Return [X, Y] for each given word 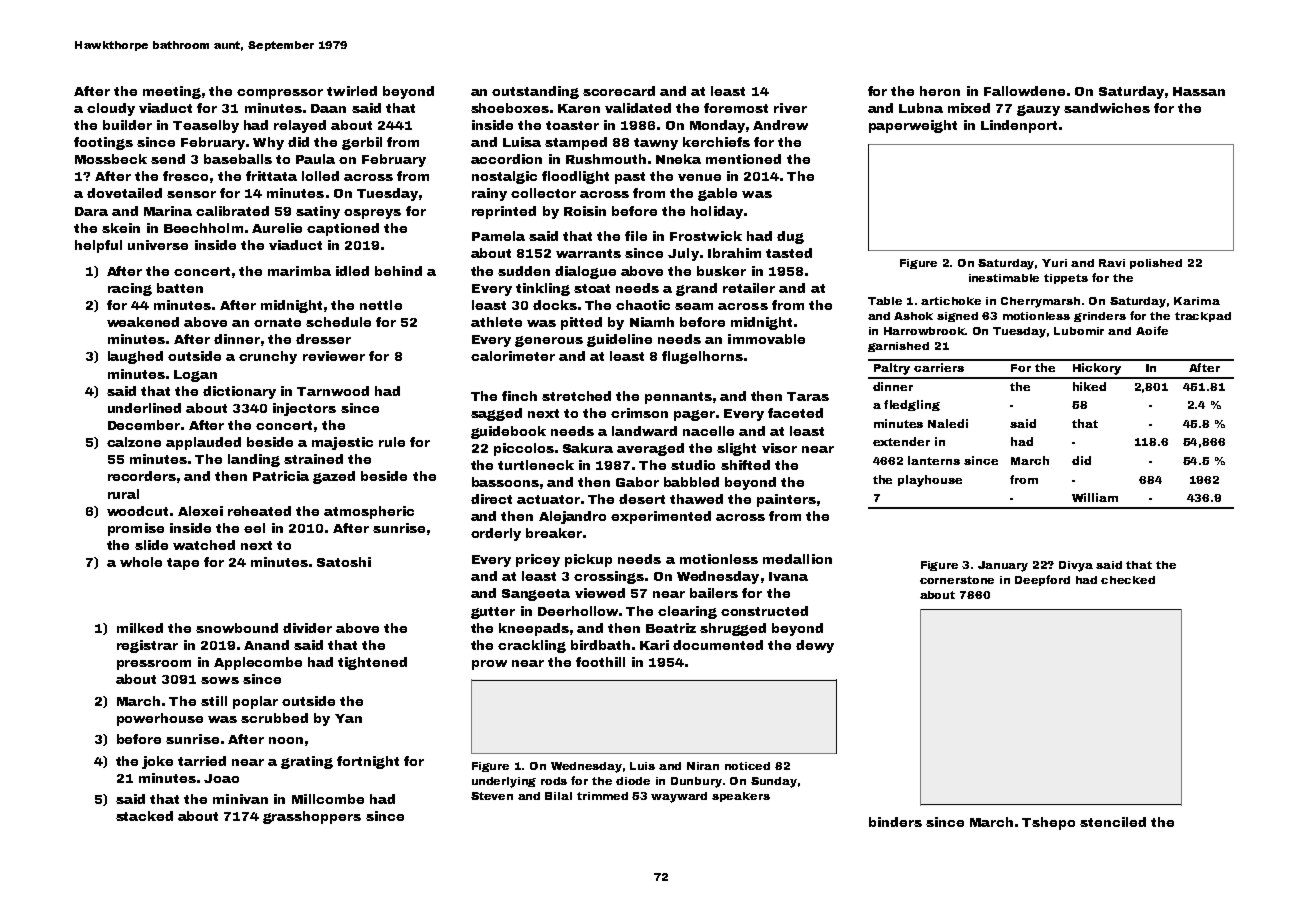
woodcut [137, 511]
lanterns [934, 460]
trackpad [1203, 317]
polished [1156, 264]
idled [352, 271]
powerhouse [160, 719]
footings [103, 143]
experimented [661, 517]
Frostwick [706, 236]
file [636, 236]
